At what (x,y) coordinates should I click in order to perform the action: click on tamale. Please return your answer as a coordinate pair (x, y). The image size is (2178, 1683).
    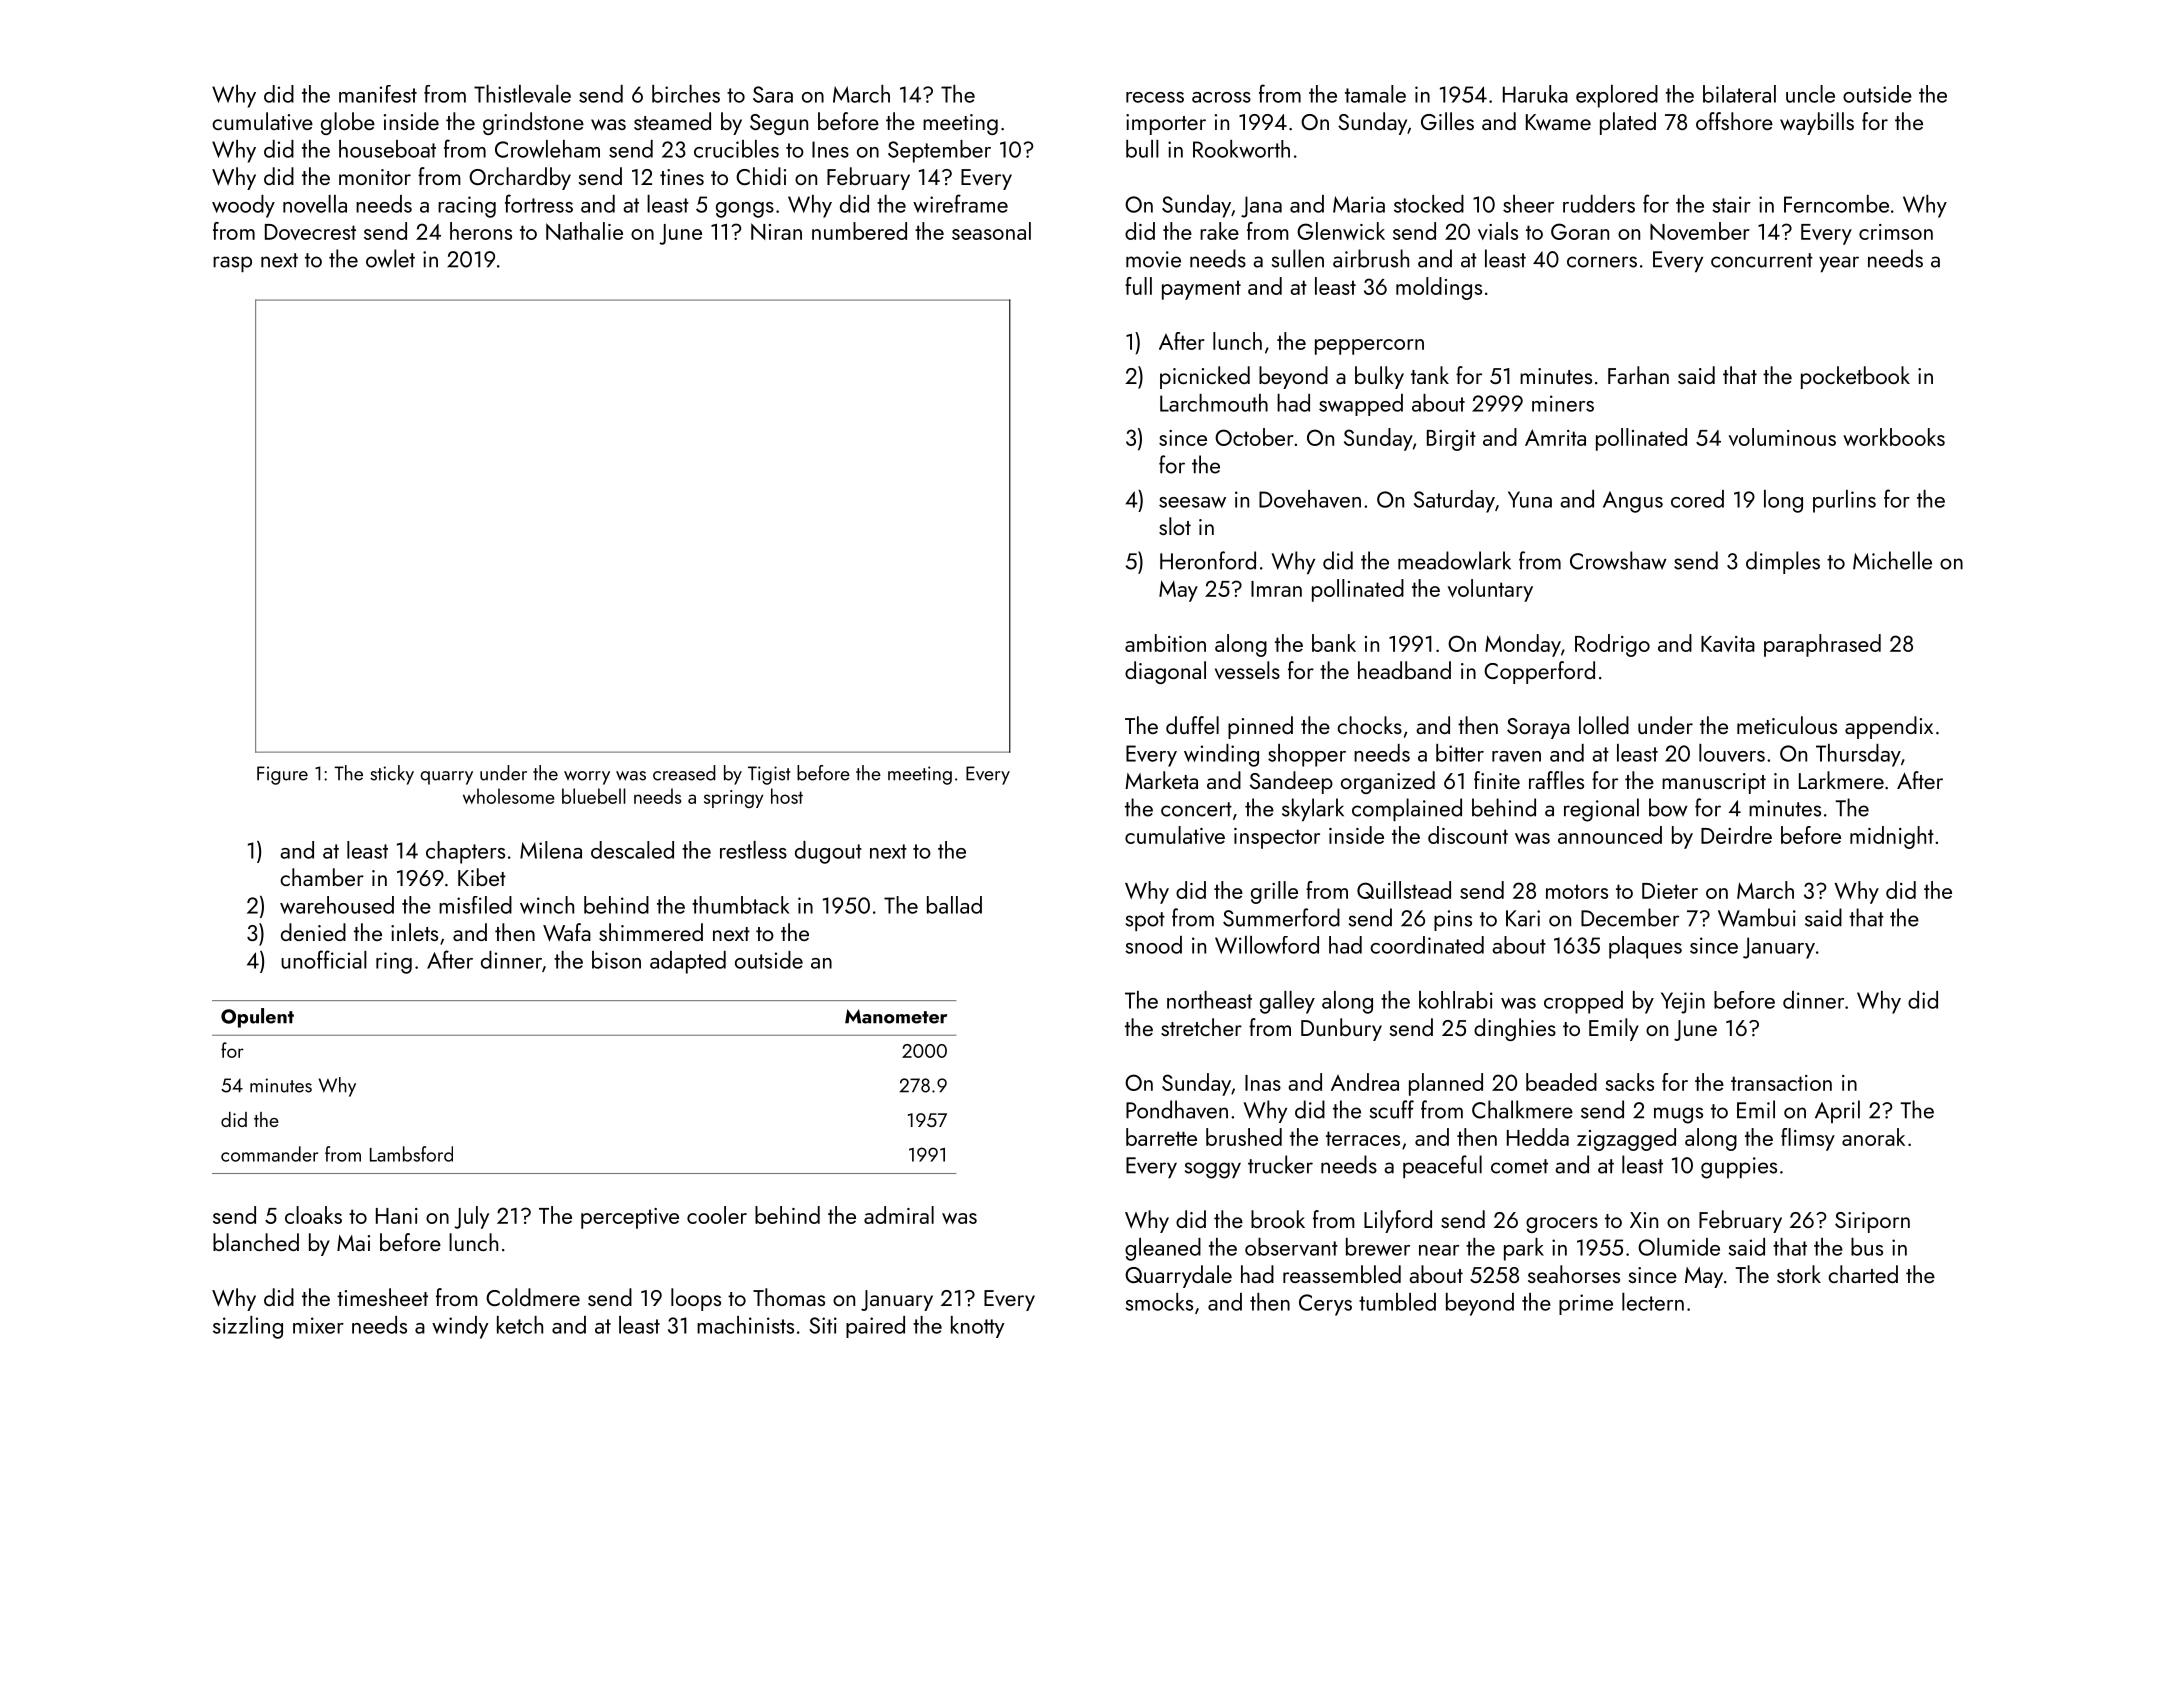
    Looking at the image, I should click on (1375, 94).
